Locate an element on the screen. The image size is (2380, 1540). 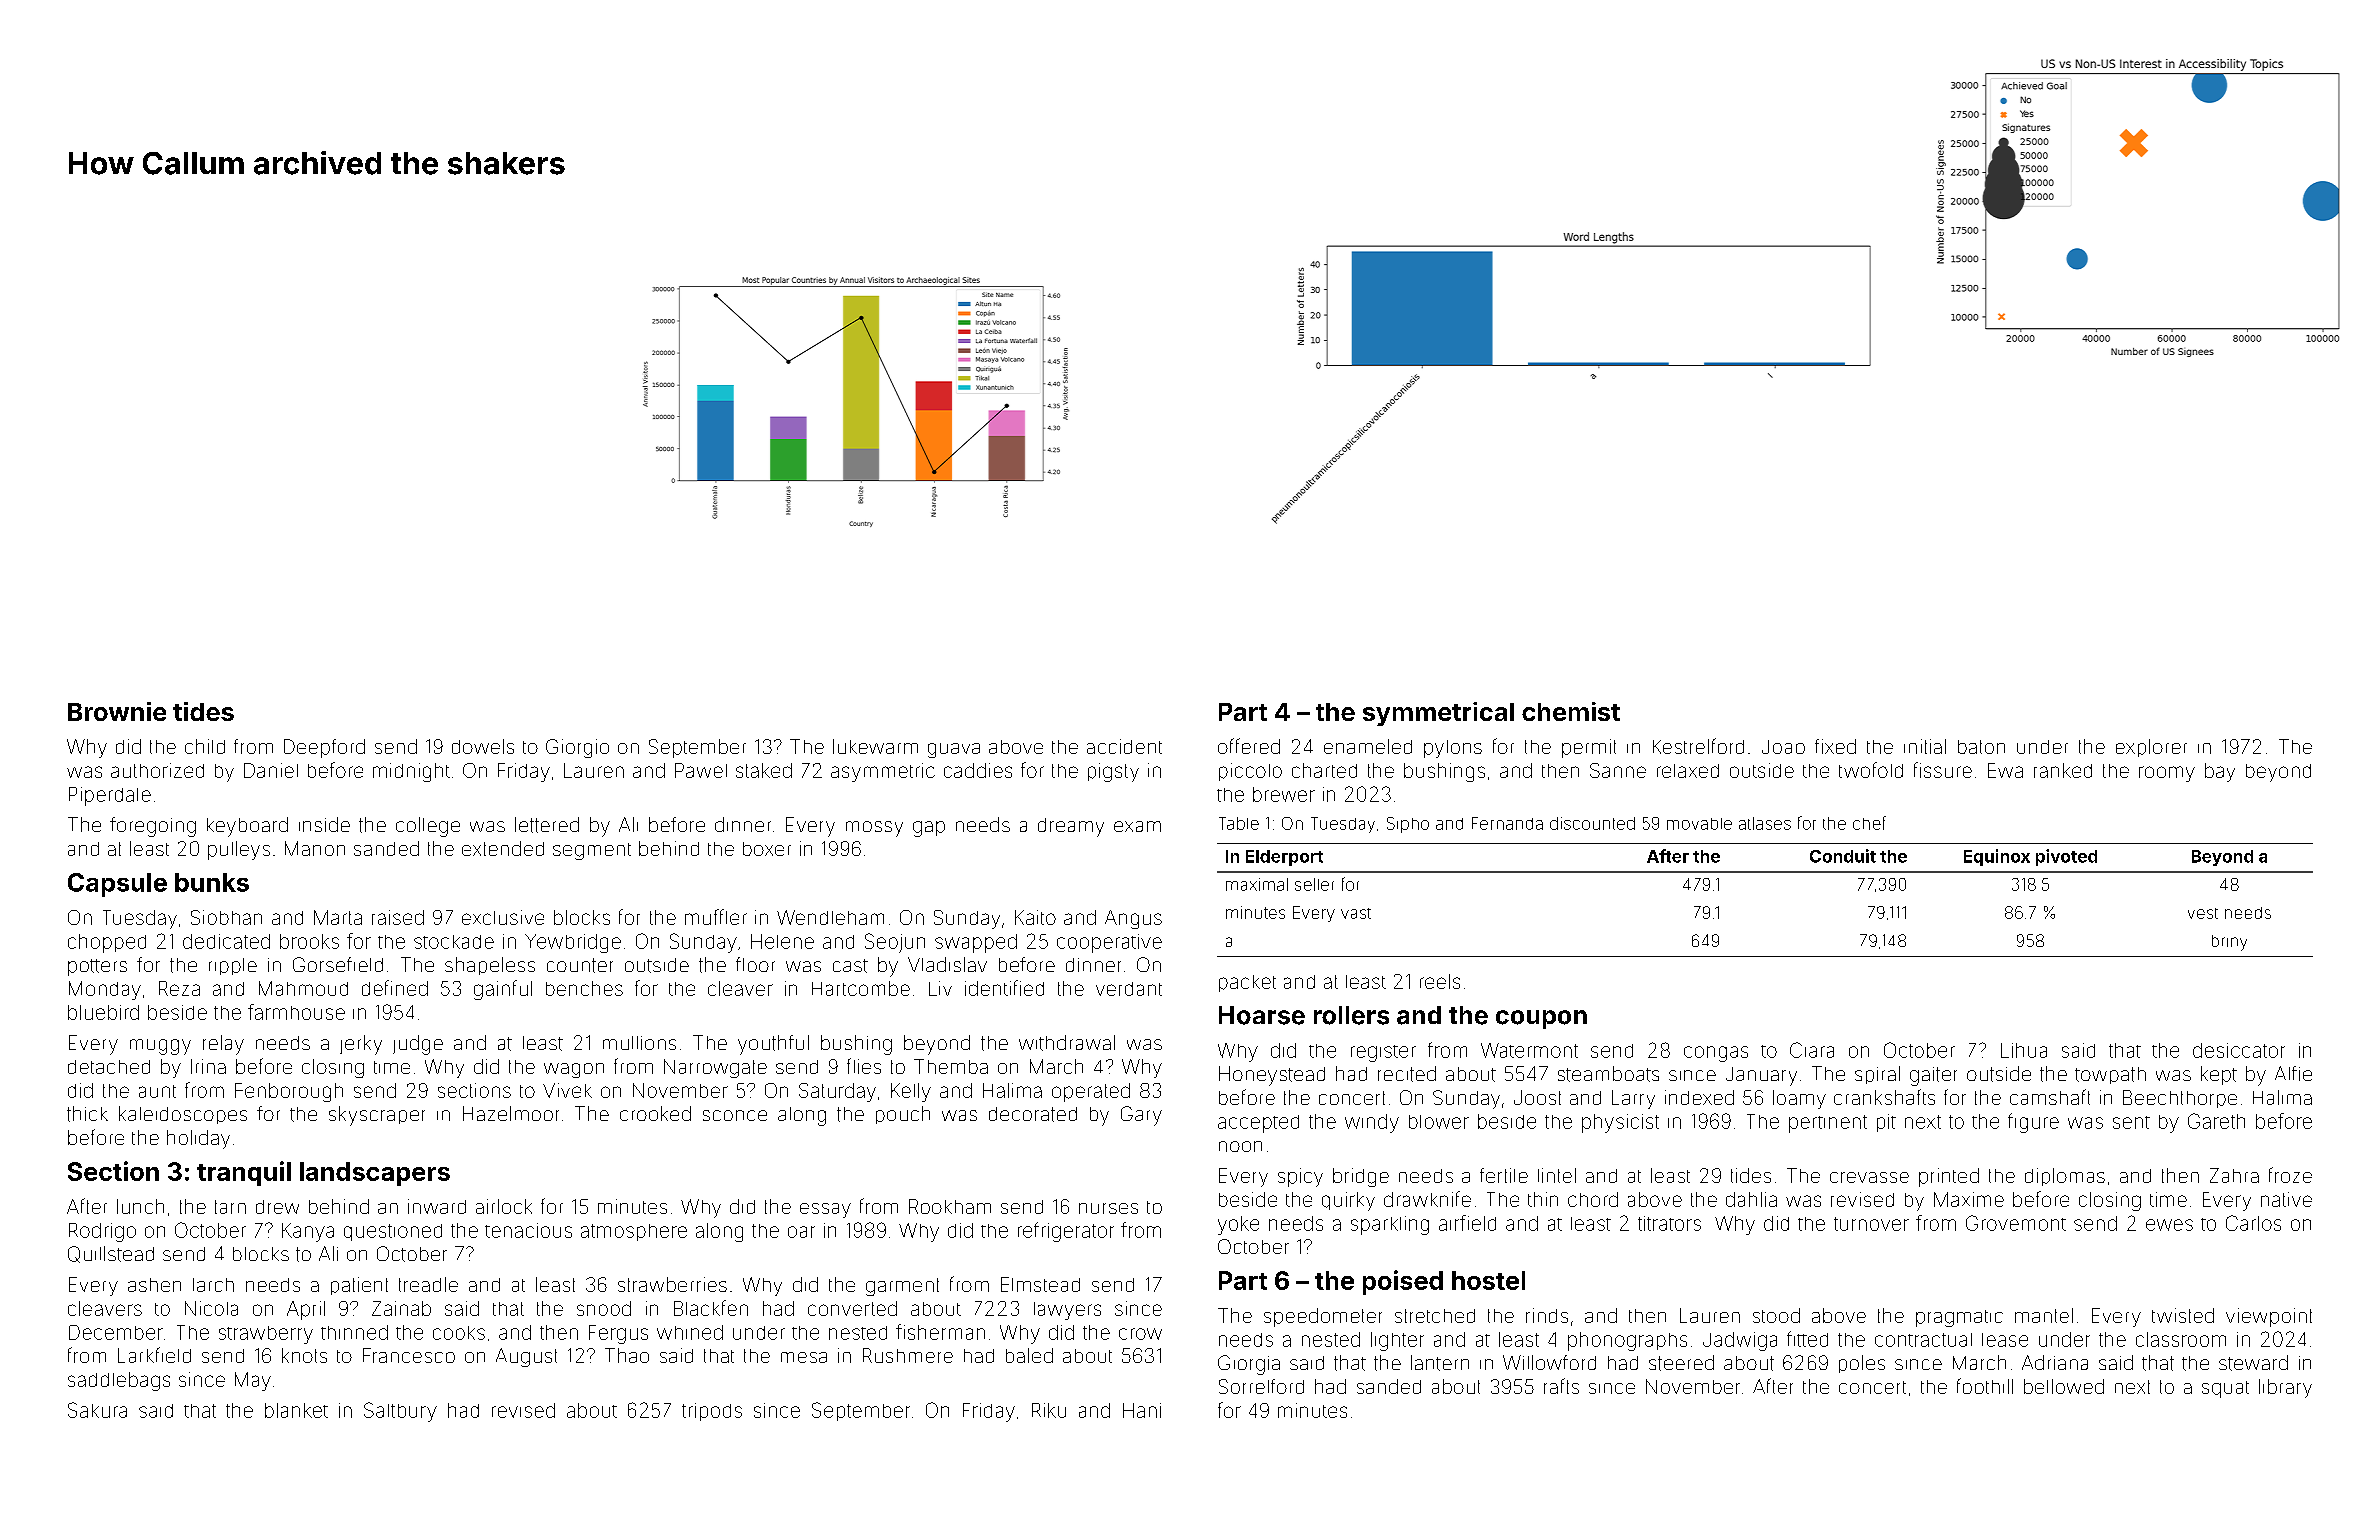
Kanya is located at coordinates (308, 1232).
